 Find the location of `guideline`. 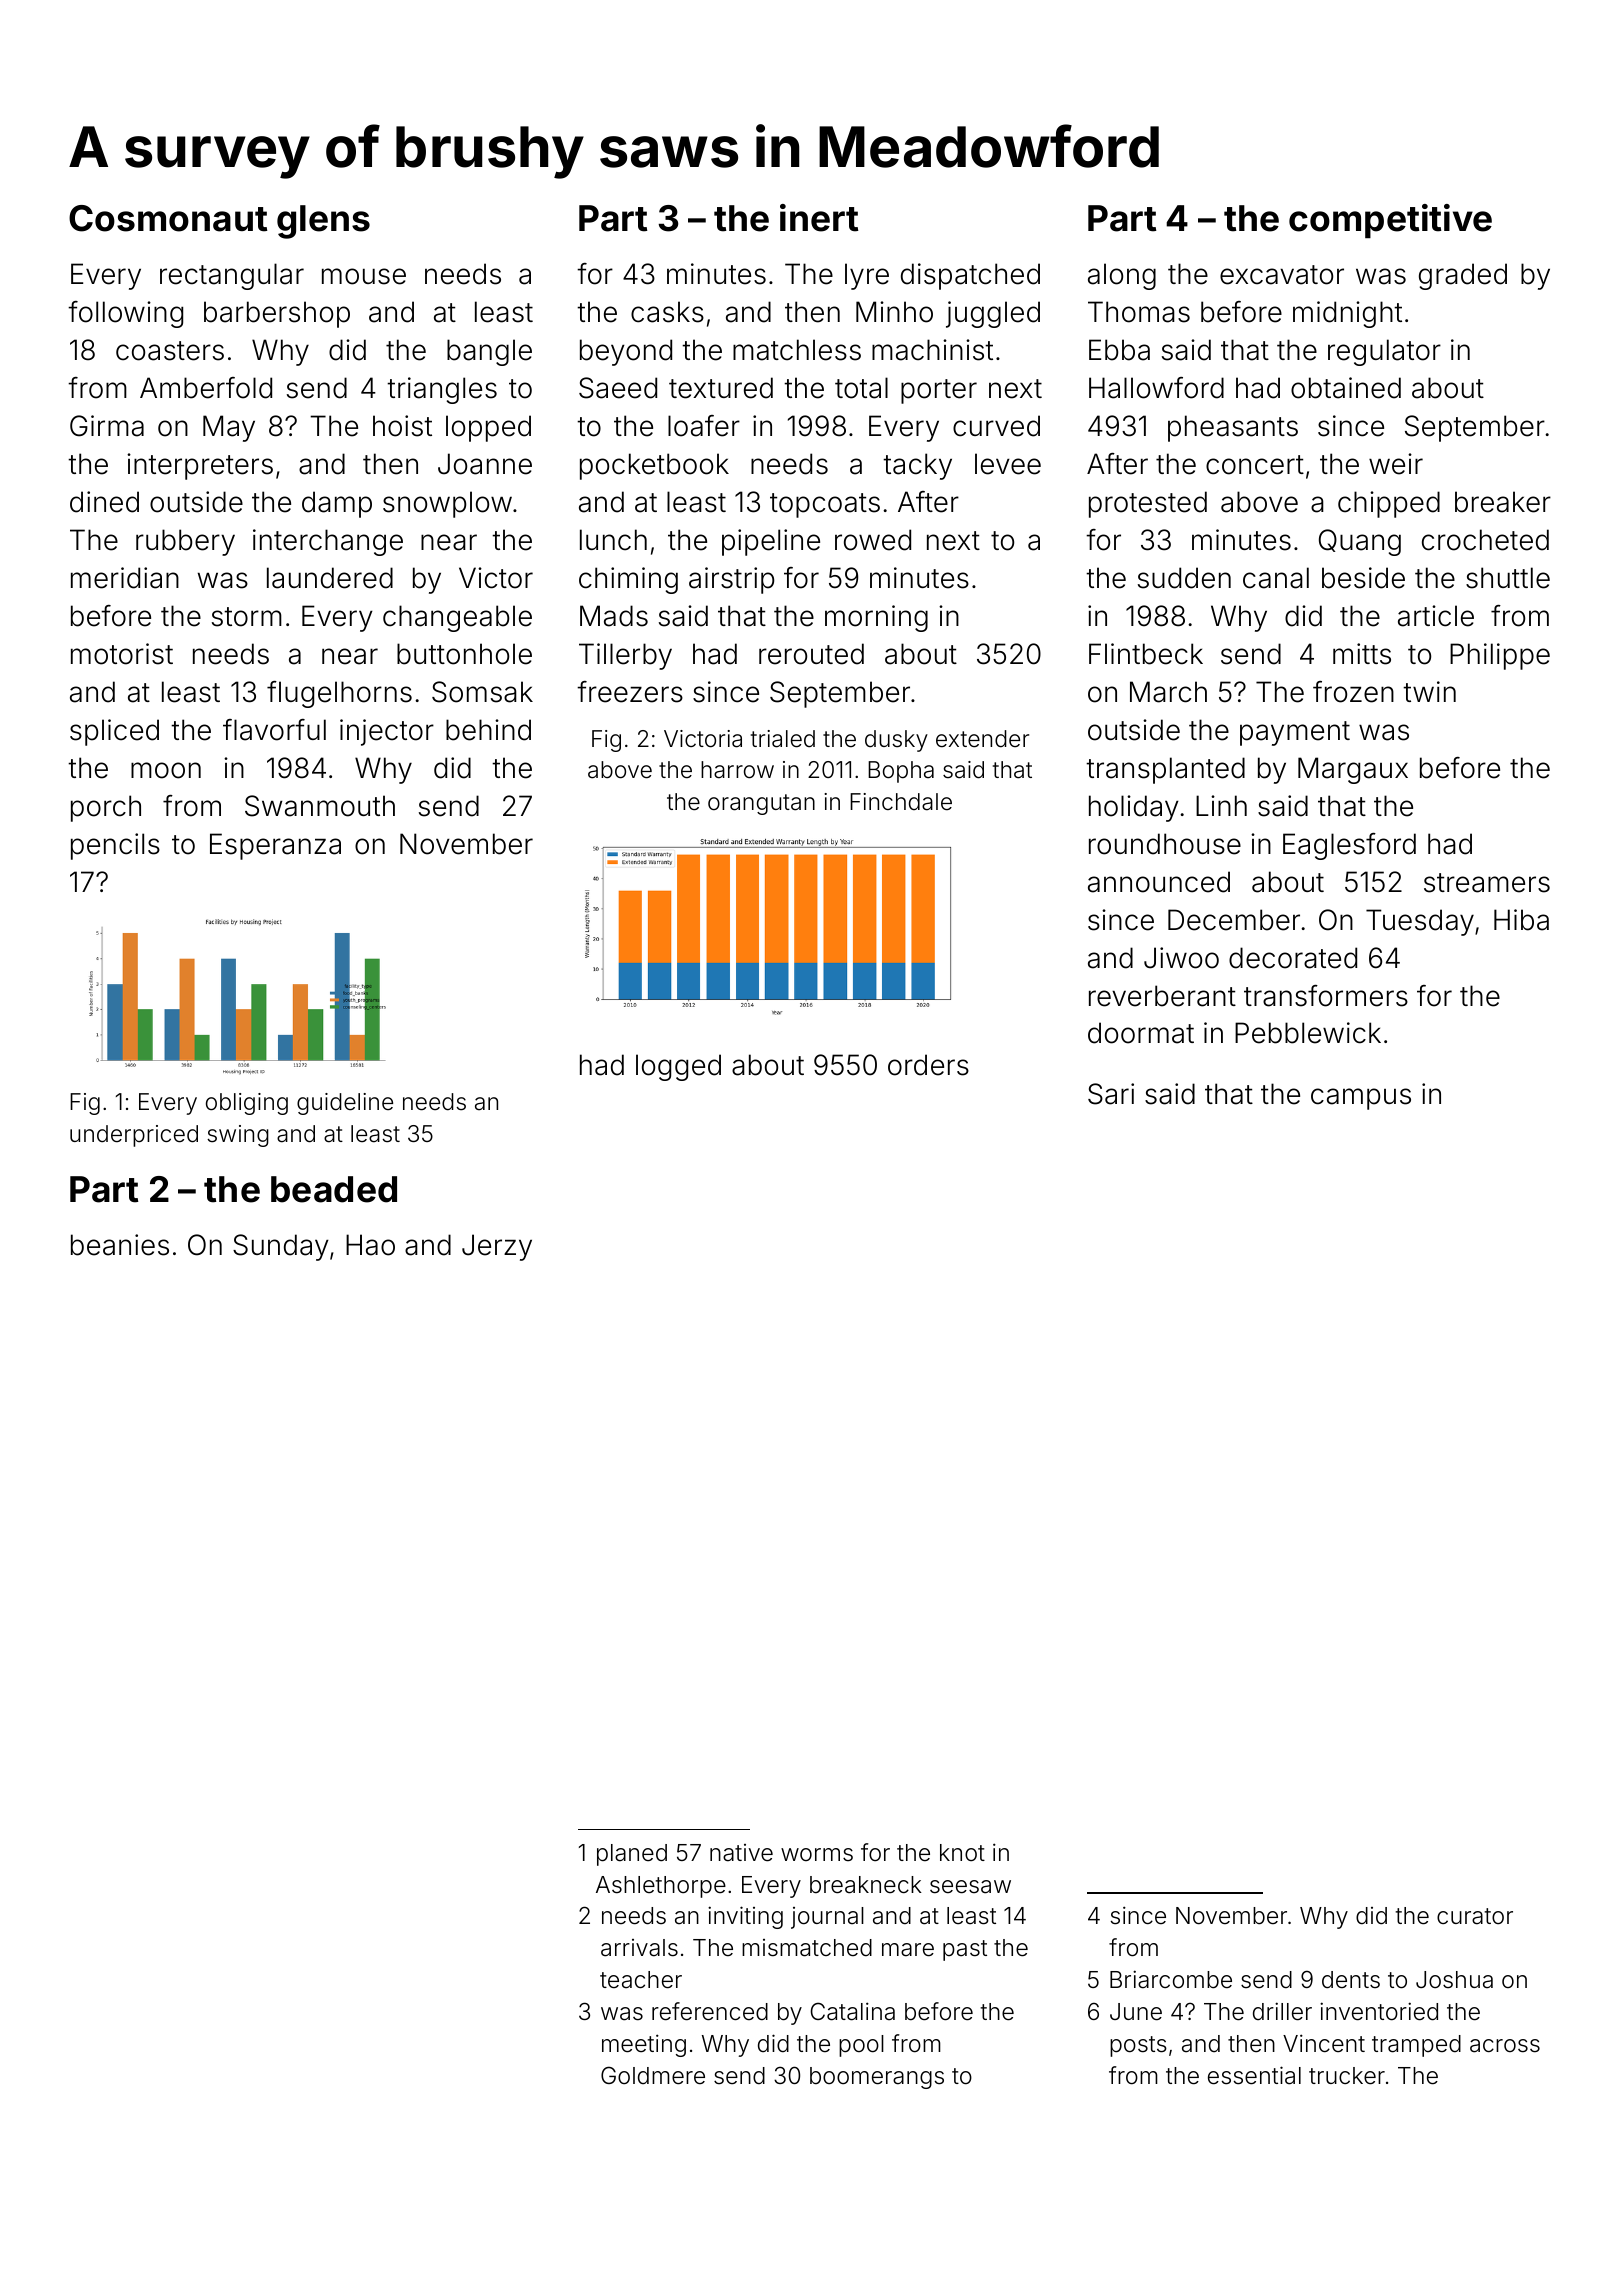

guideline is located at coordinates (345, 1104).
